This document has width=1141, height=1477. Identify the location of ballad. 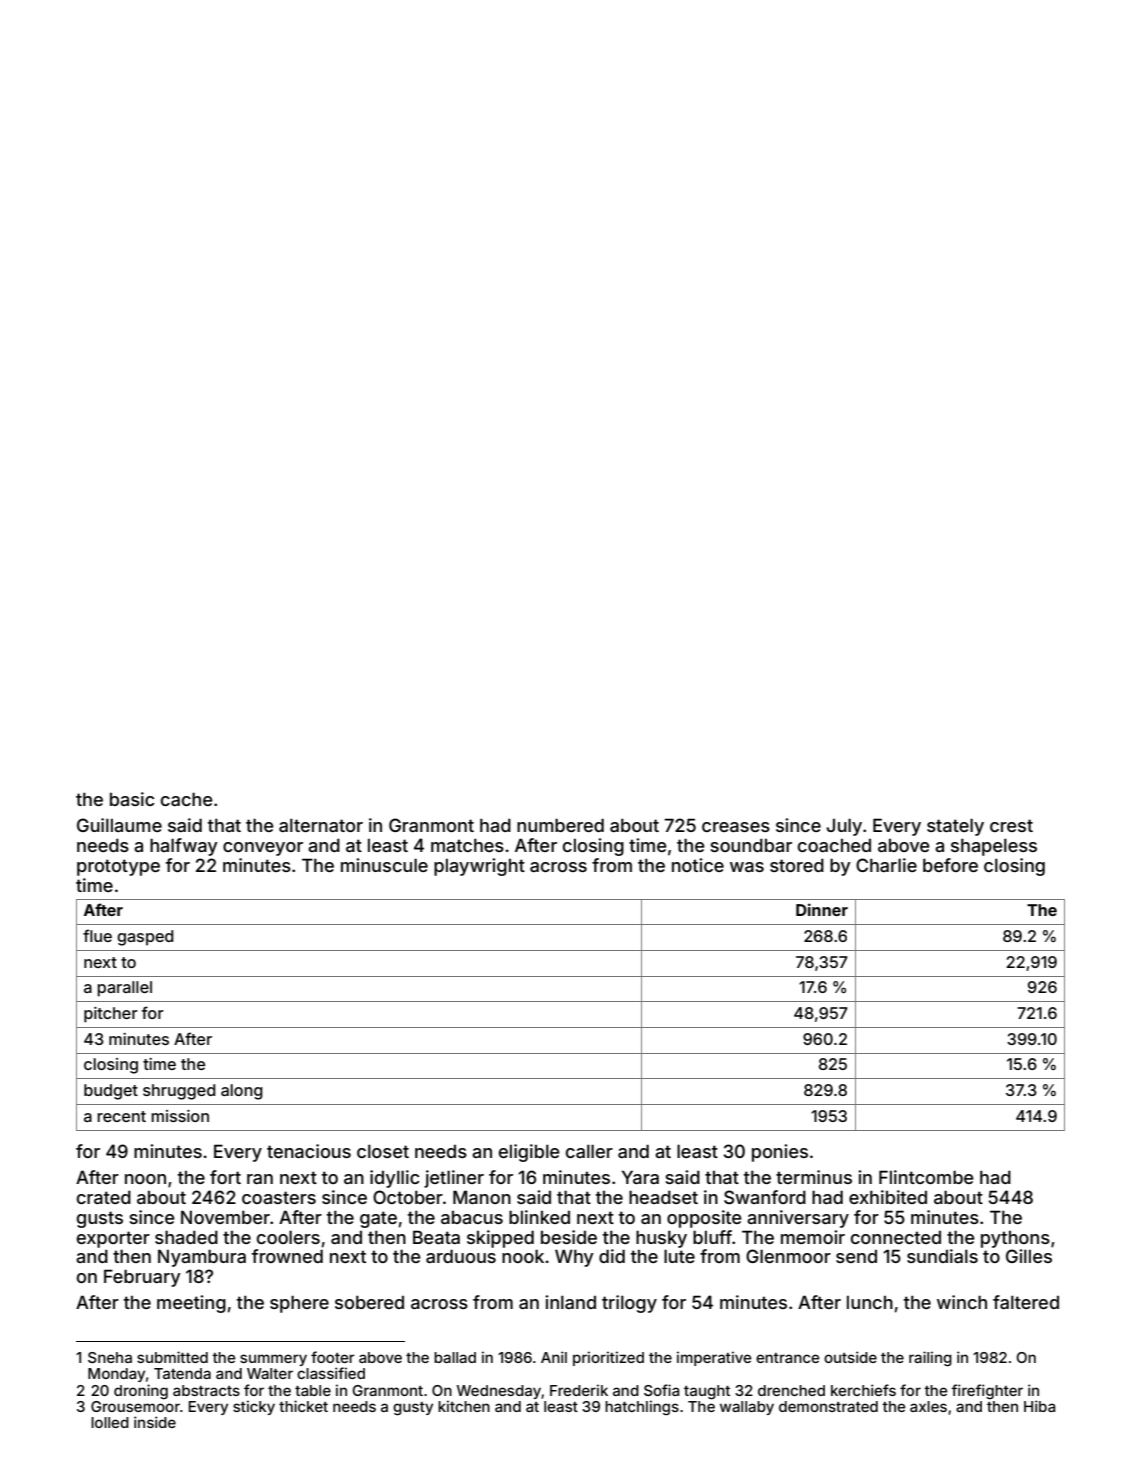
(455, 1357).
